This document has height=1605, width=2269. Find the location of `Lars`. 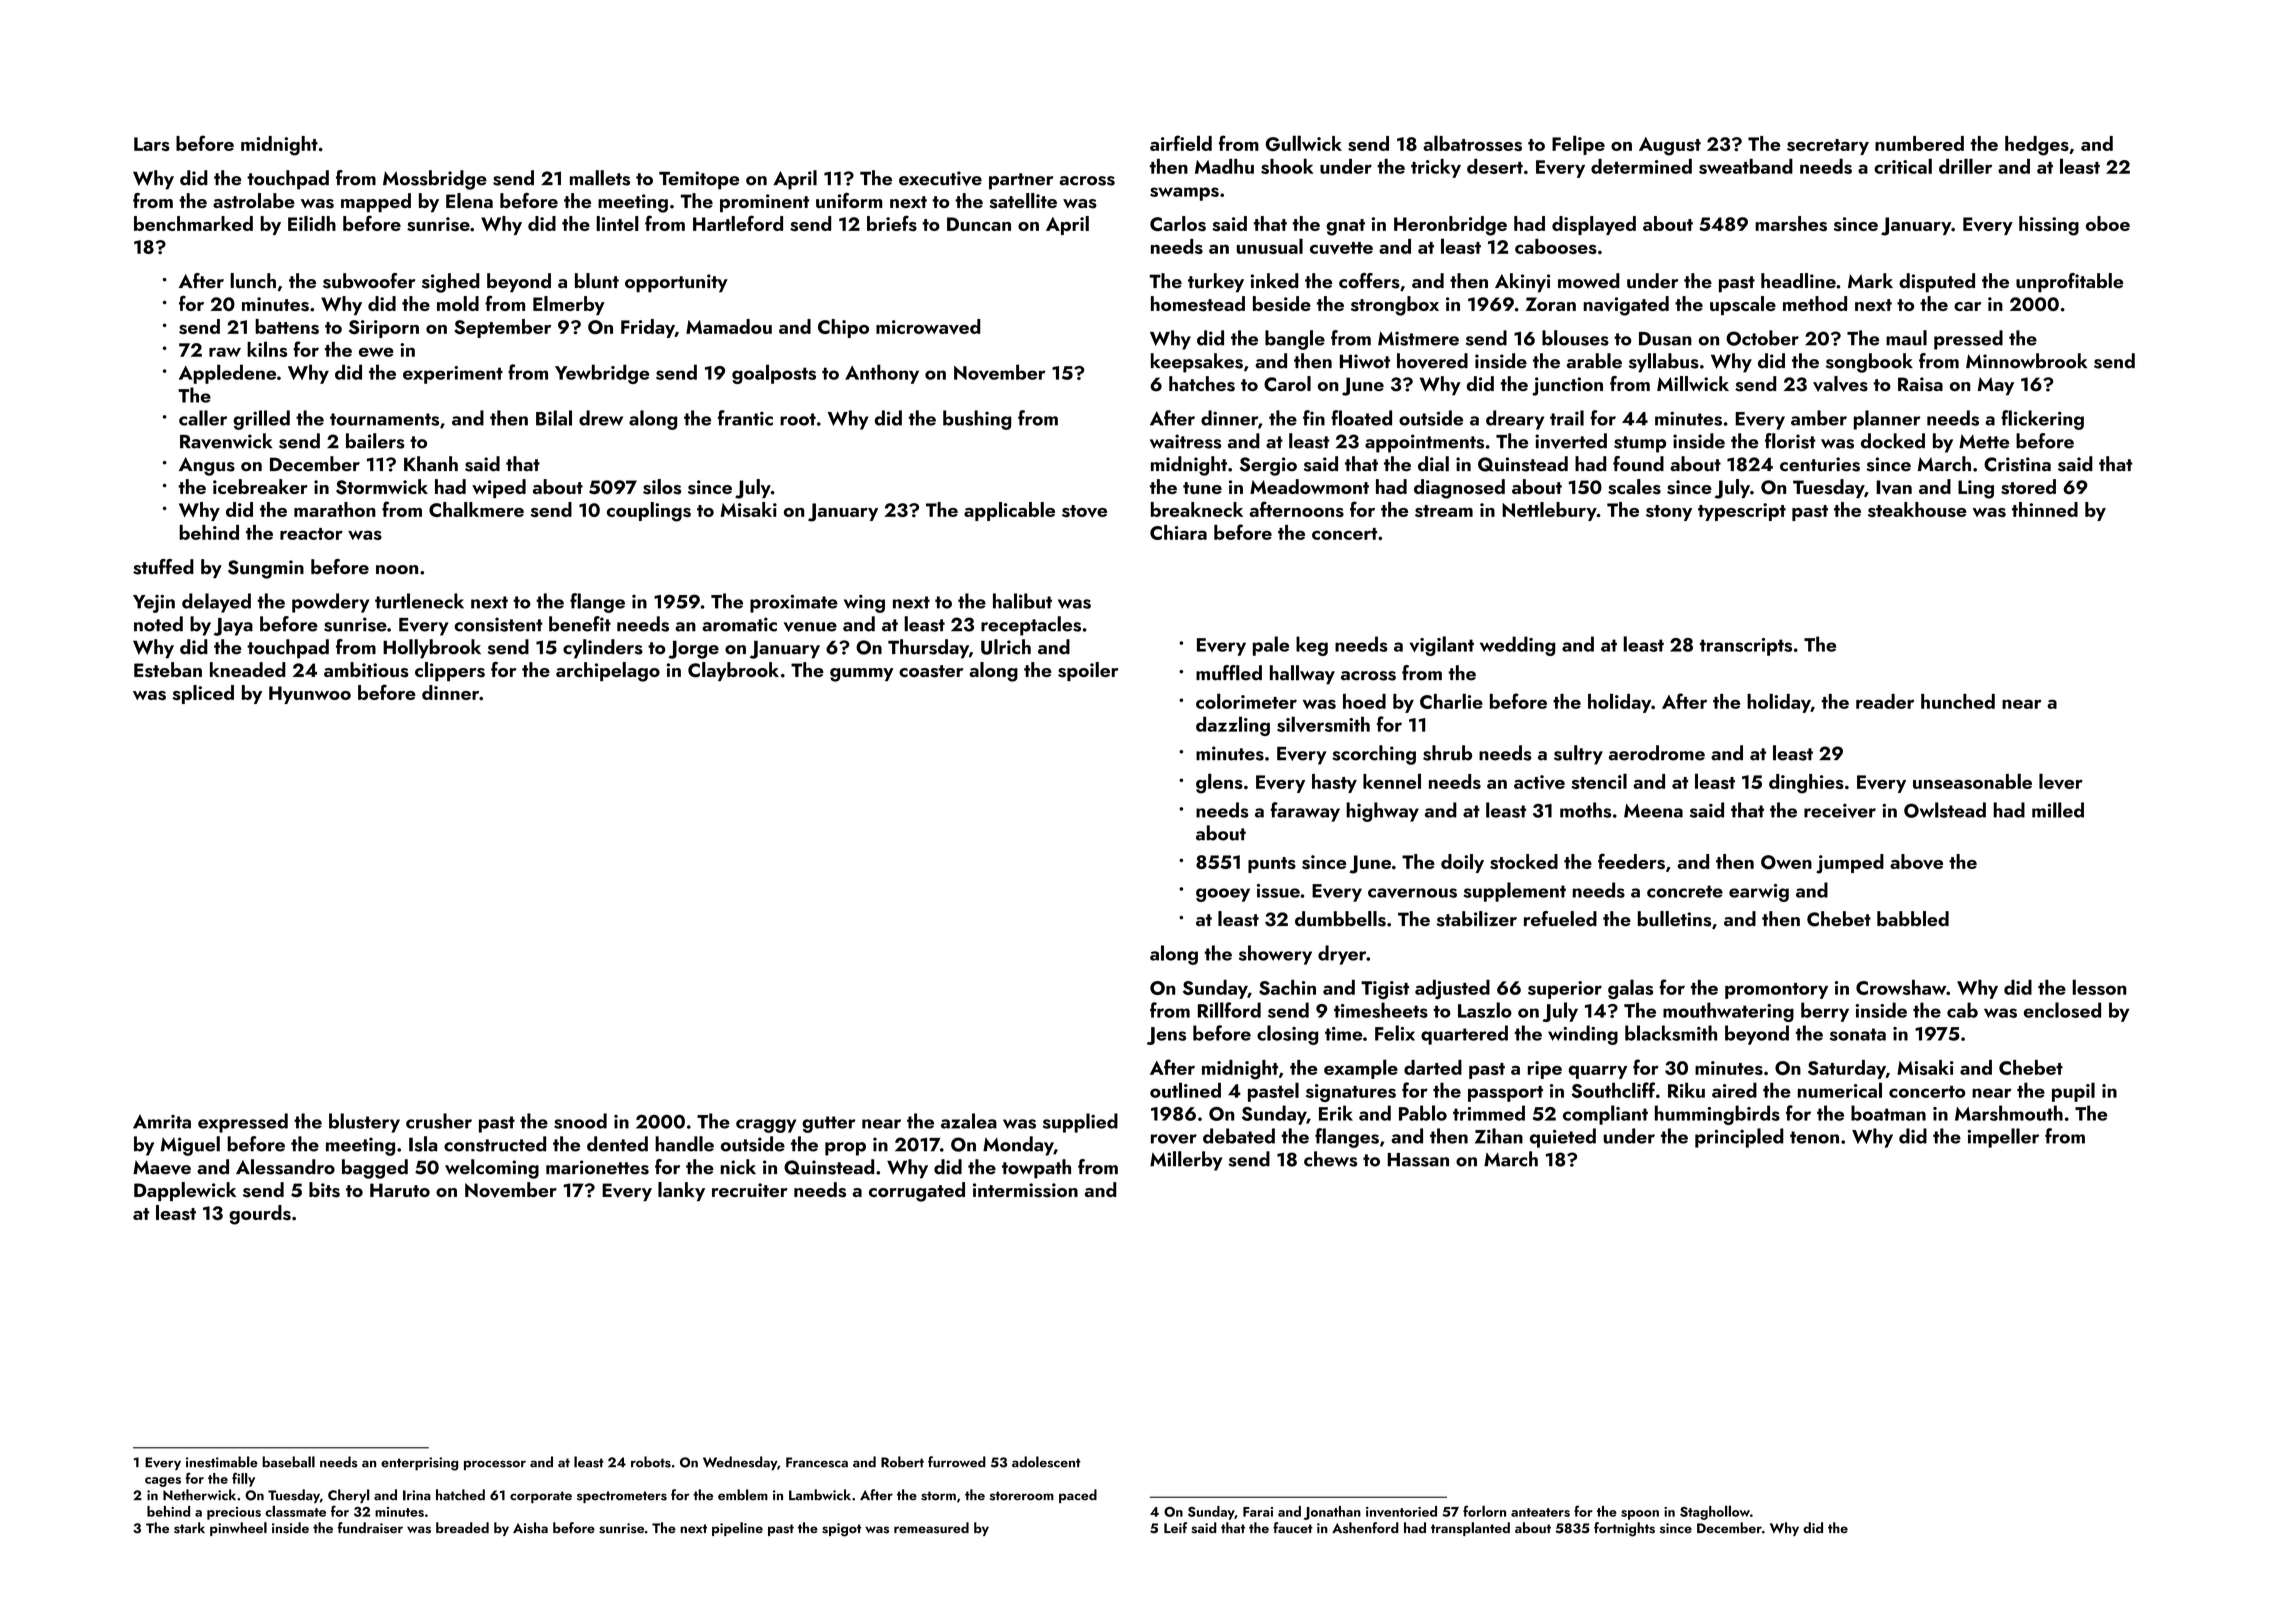

Lars is located at coordinates (152, 144).
